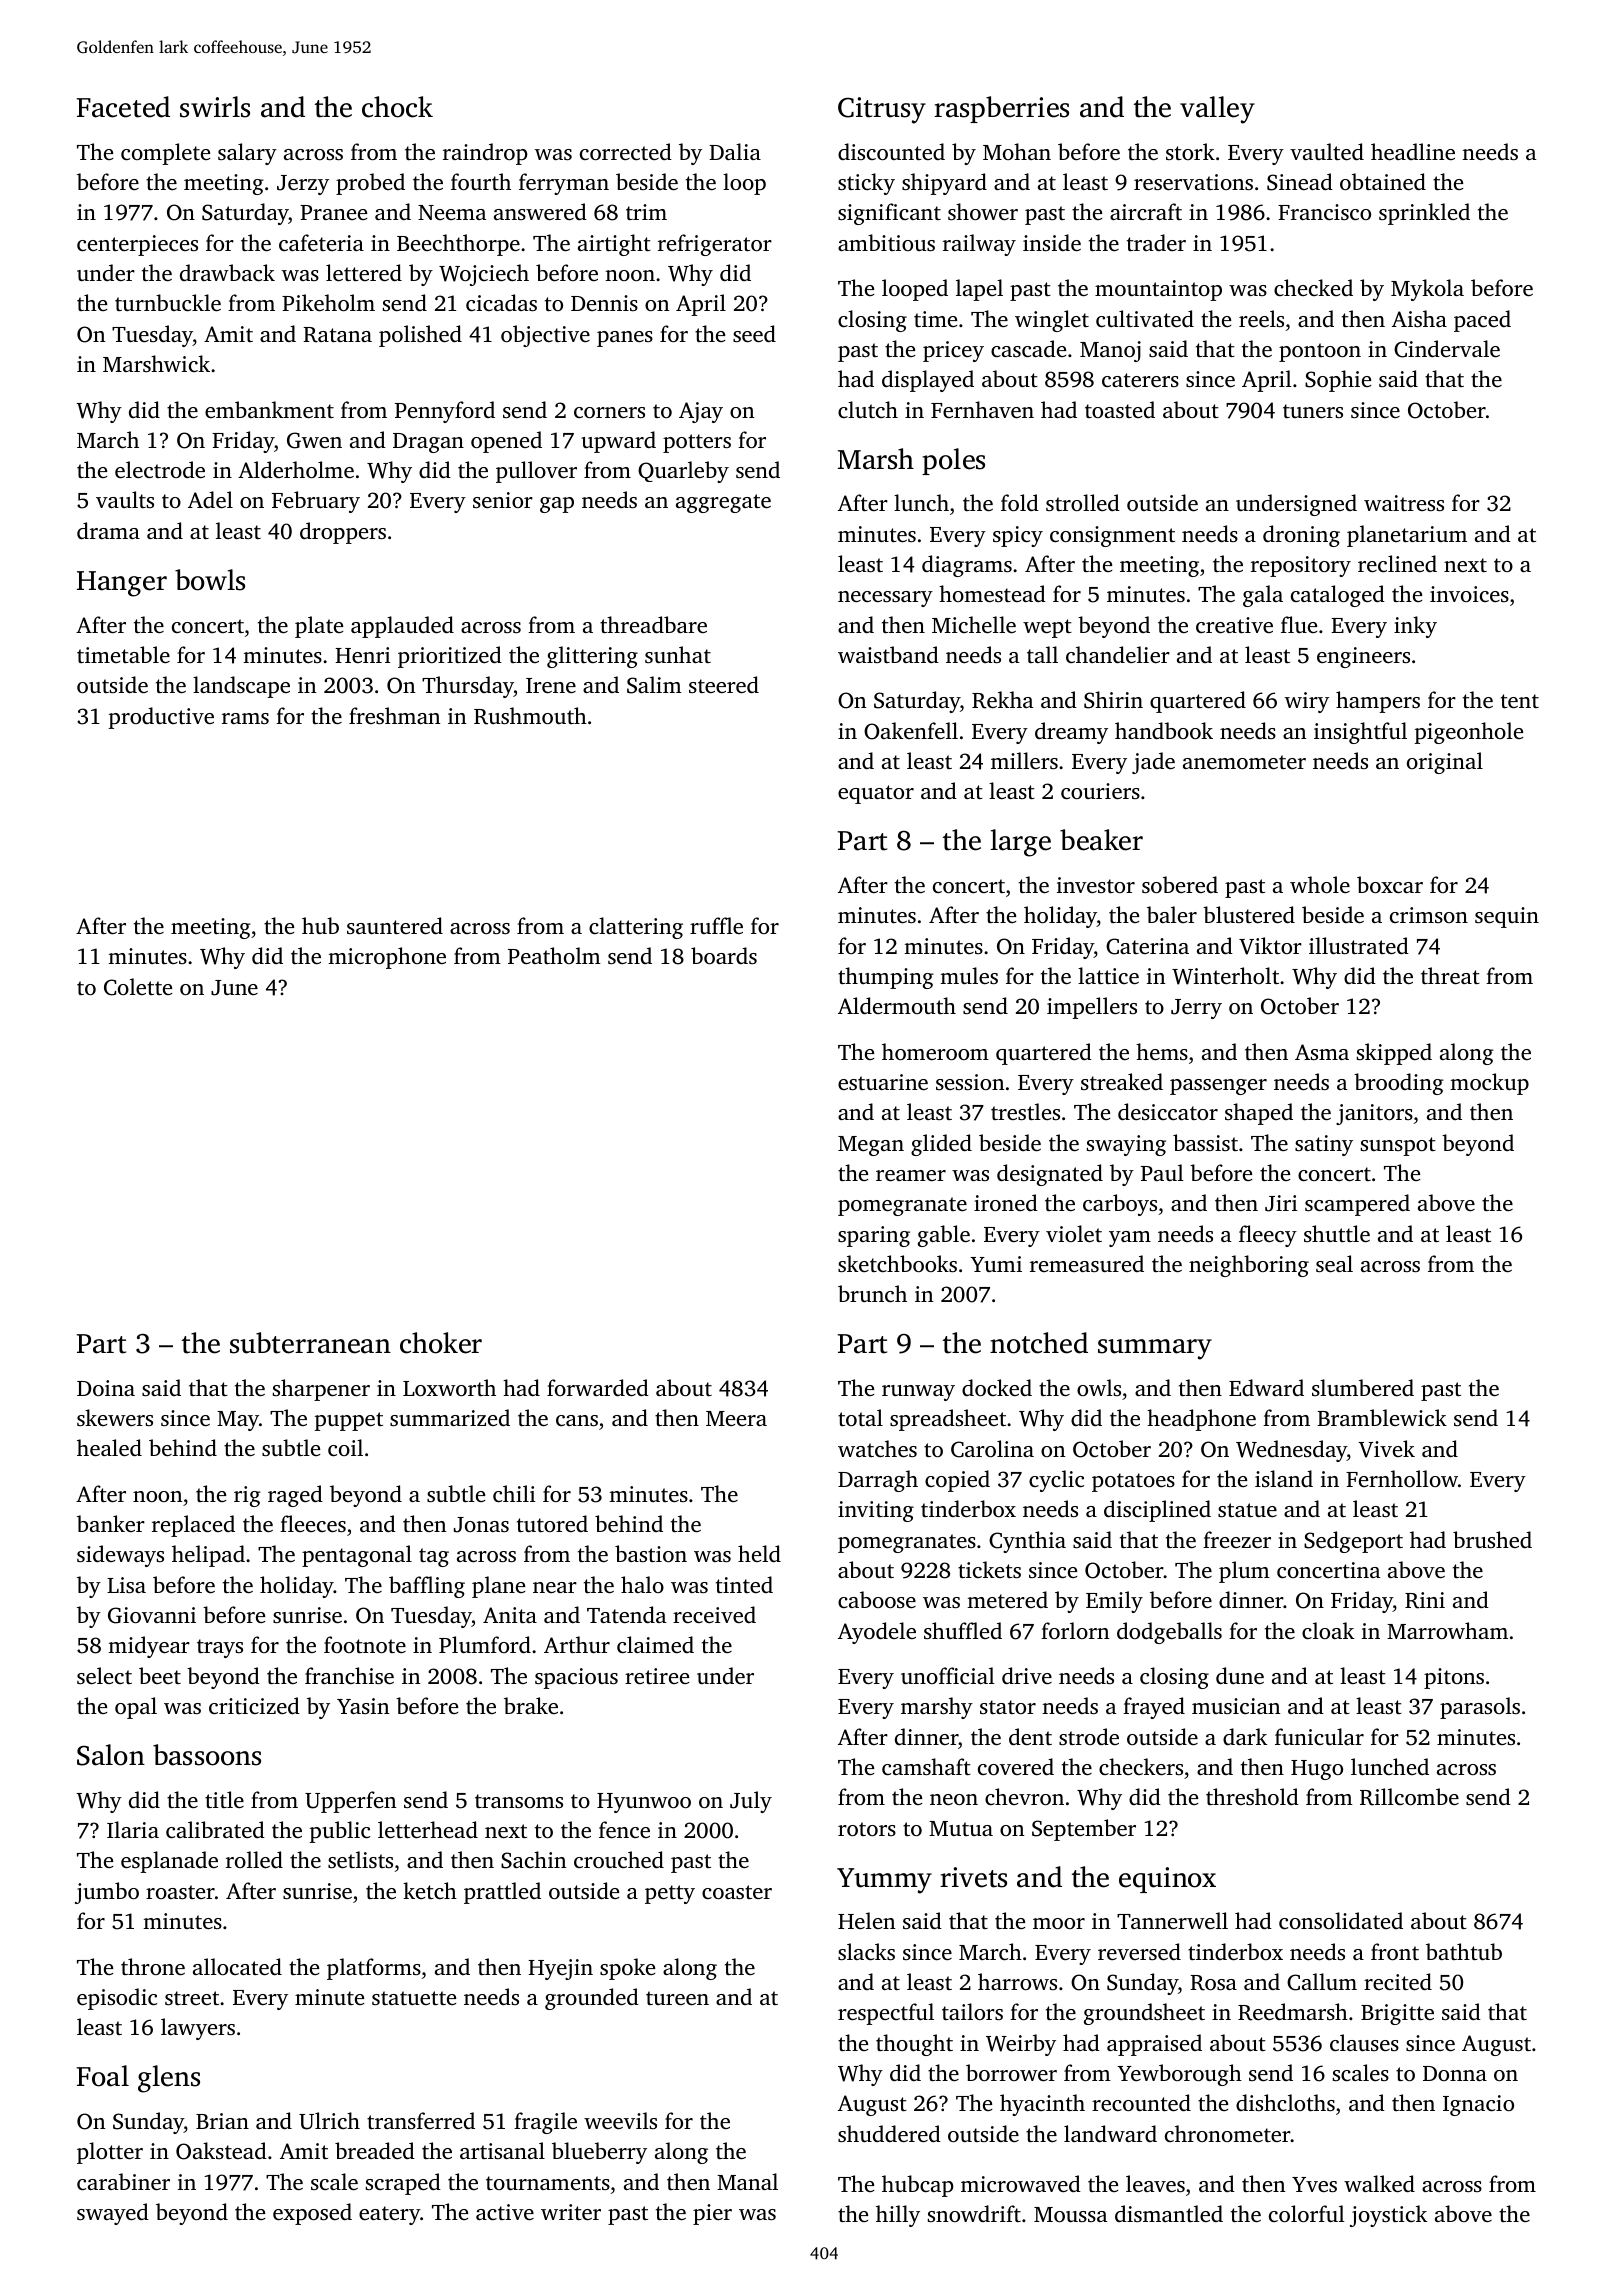 Image resolution: width=1620 pixels, height=2292 pixels. What do you see at coordinates (123, 107) in the screenshot?
I see `Faceted` at bounding box center [123, 107].
